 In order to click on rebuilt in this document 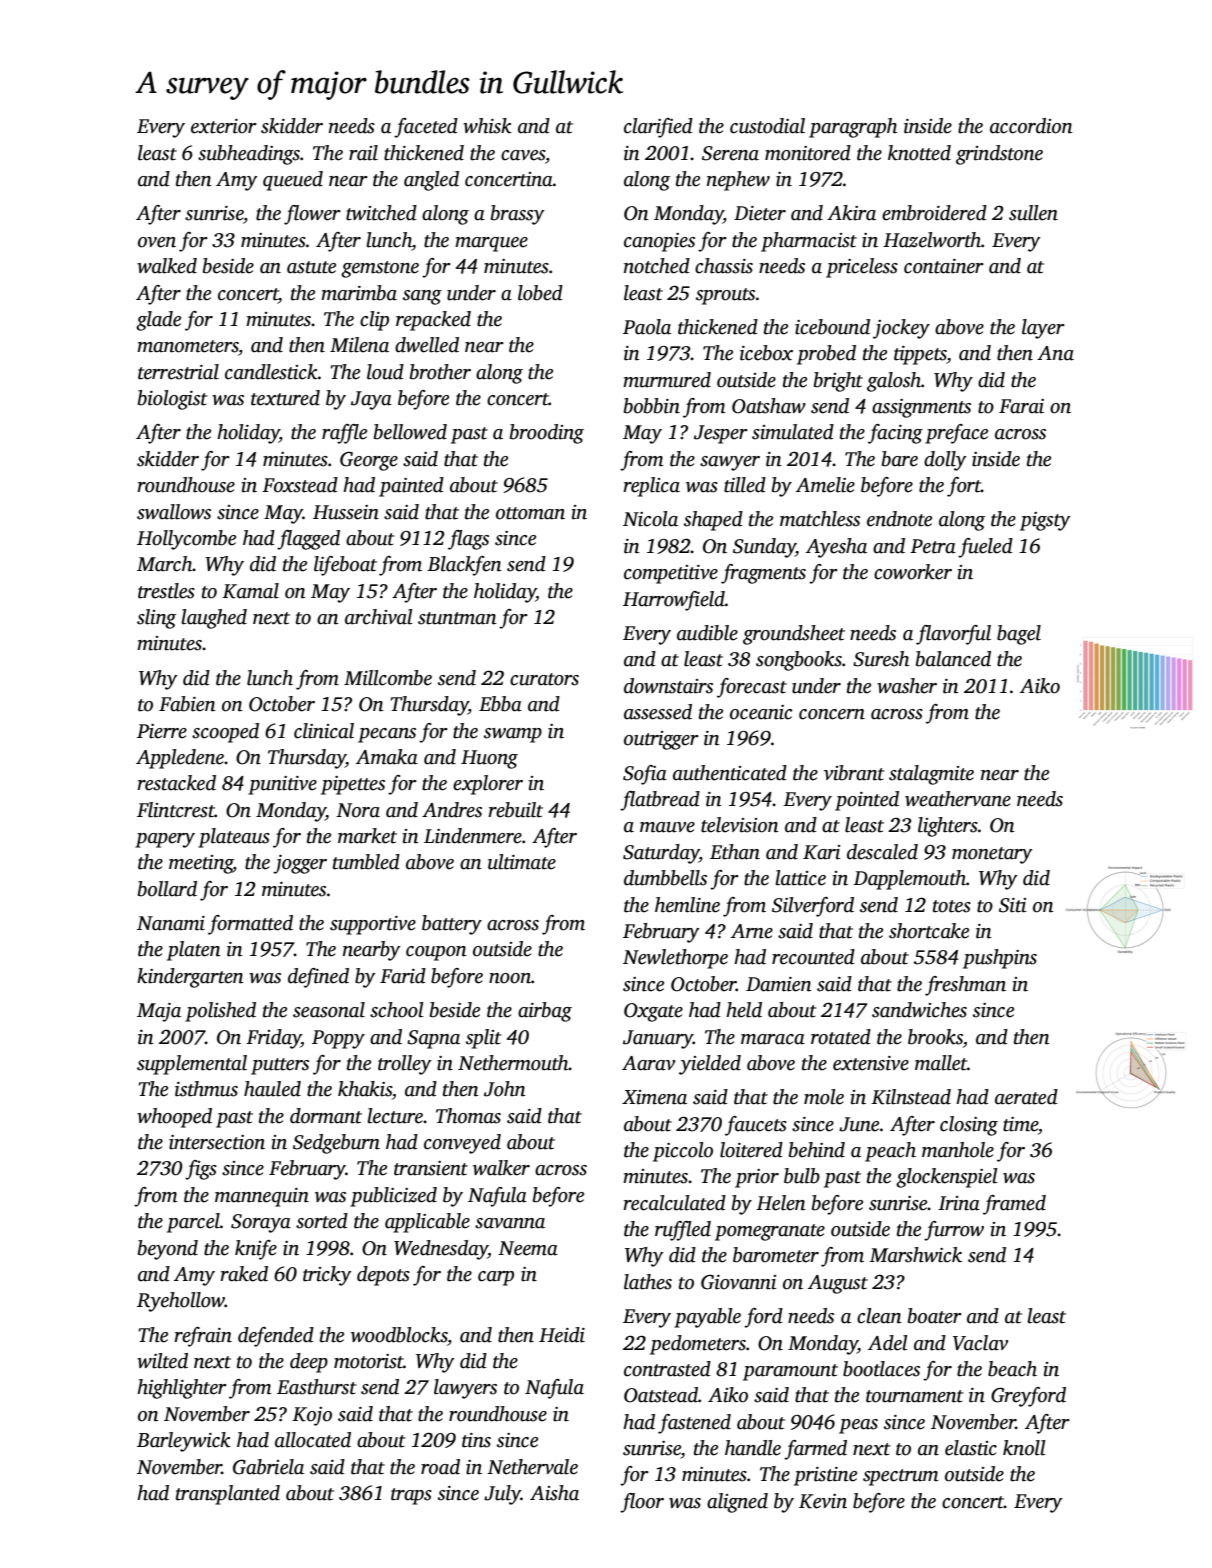, I will do `click(515, 810)`.
